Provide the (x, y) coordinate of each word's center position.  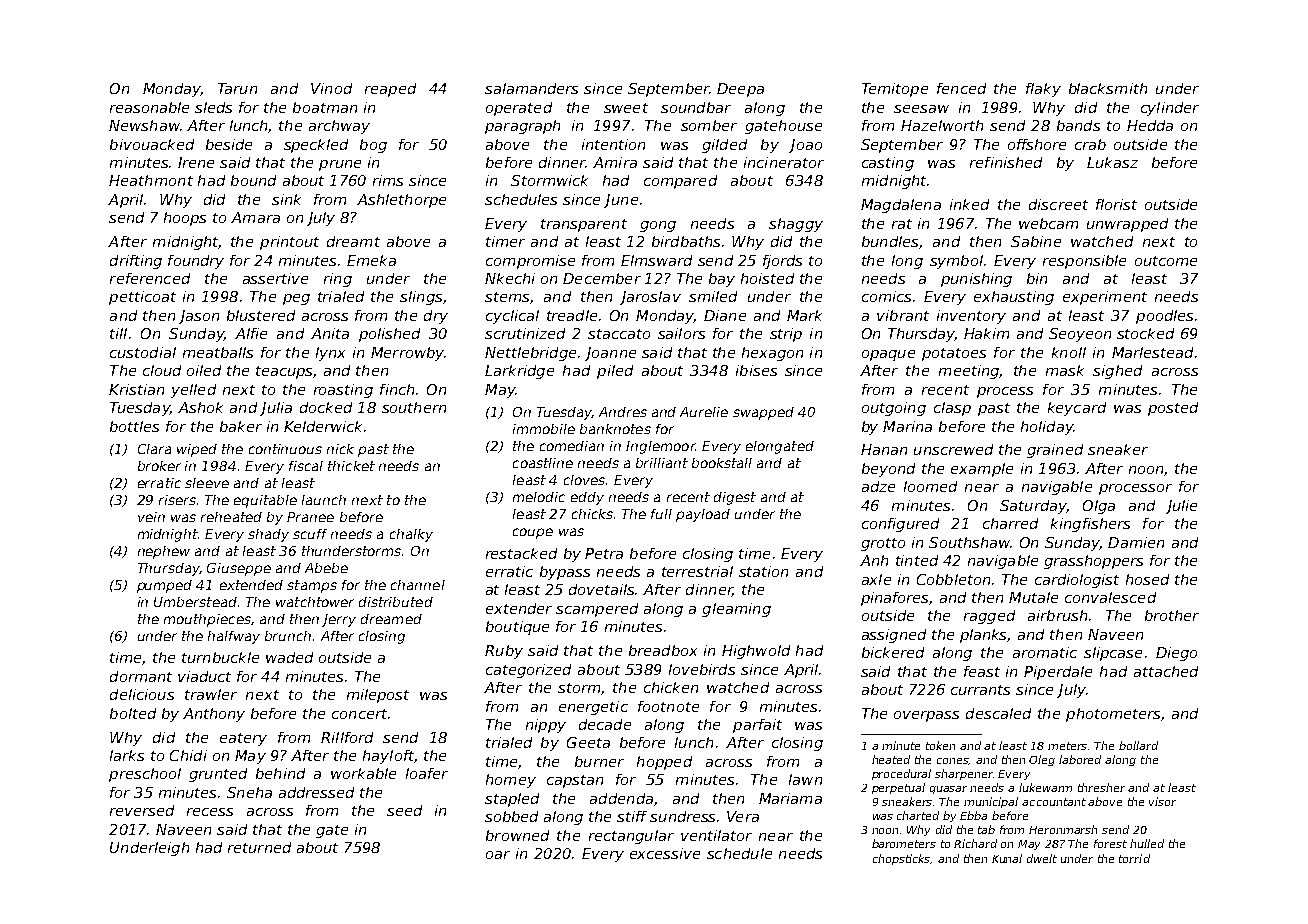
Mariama (790, 798)
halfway (234, 637)
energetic (593, 708)
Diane (725, 315)
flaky (1043, 90)
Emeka (371, 260)
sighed (1117, 372)
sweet (626, 108)
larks (127, 755)
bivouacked (152, 144)
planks (984, 636)
